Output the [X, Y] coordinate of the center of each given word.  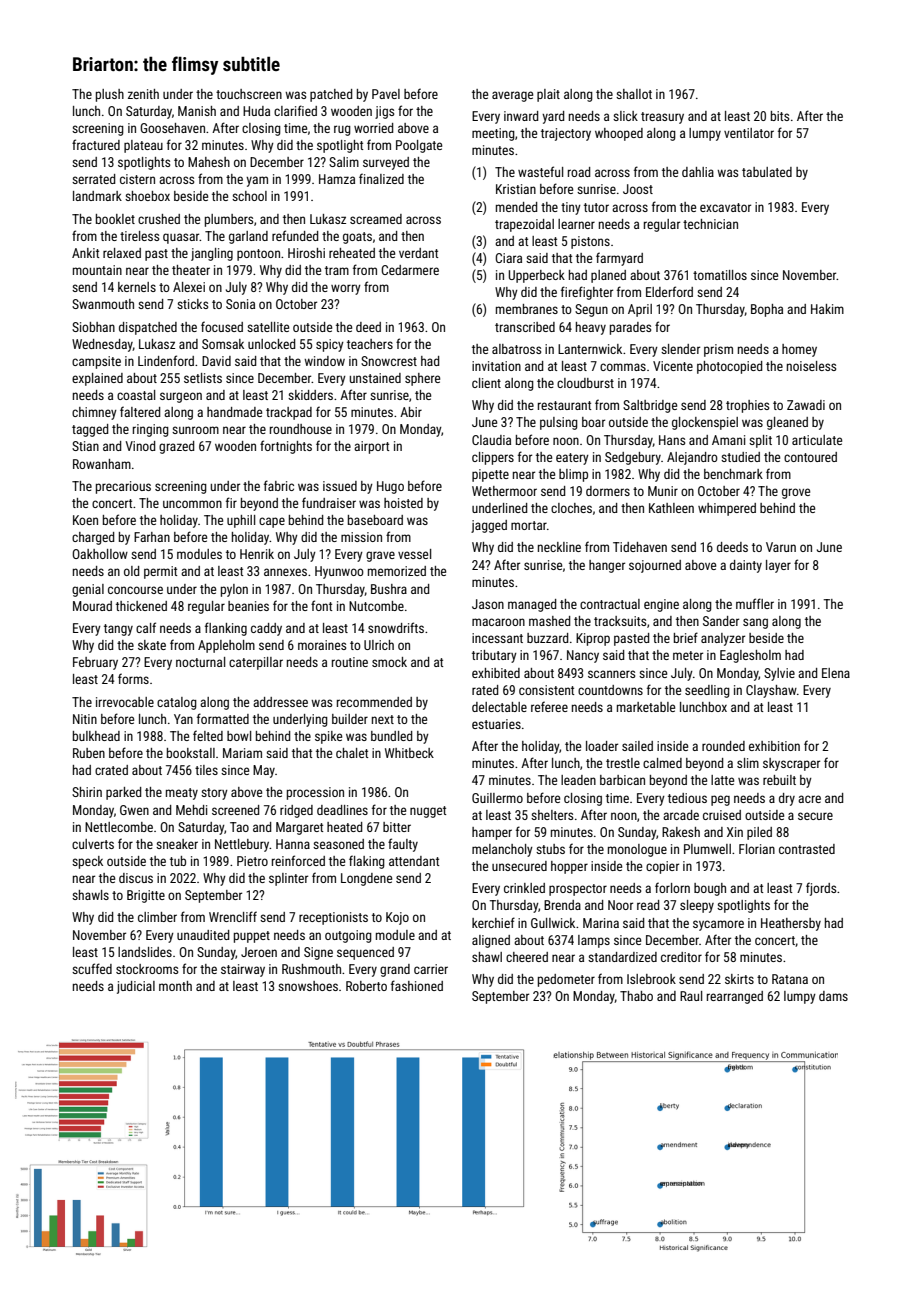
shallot [634, 94]
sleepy [697, 906]
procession [315, 793]
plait [548, 95]
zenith [143, 94]
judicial [136, 987]
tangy [118, 630]
